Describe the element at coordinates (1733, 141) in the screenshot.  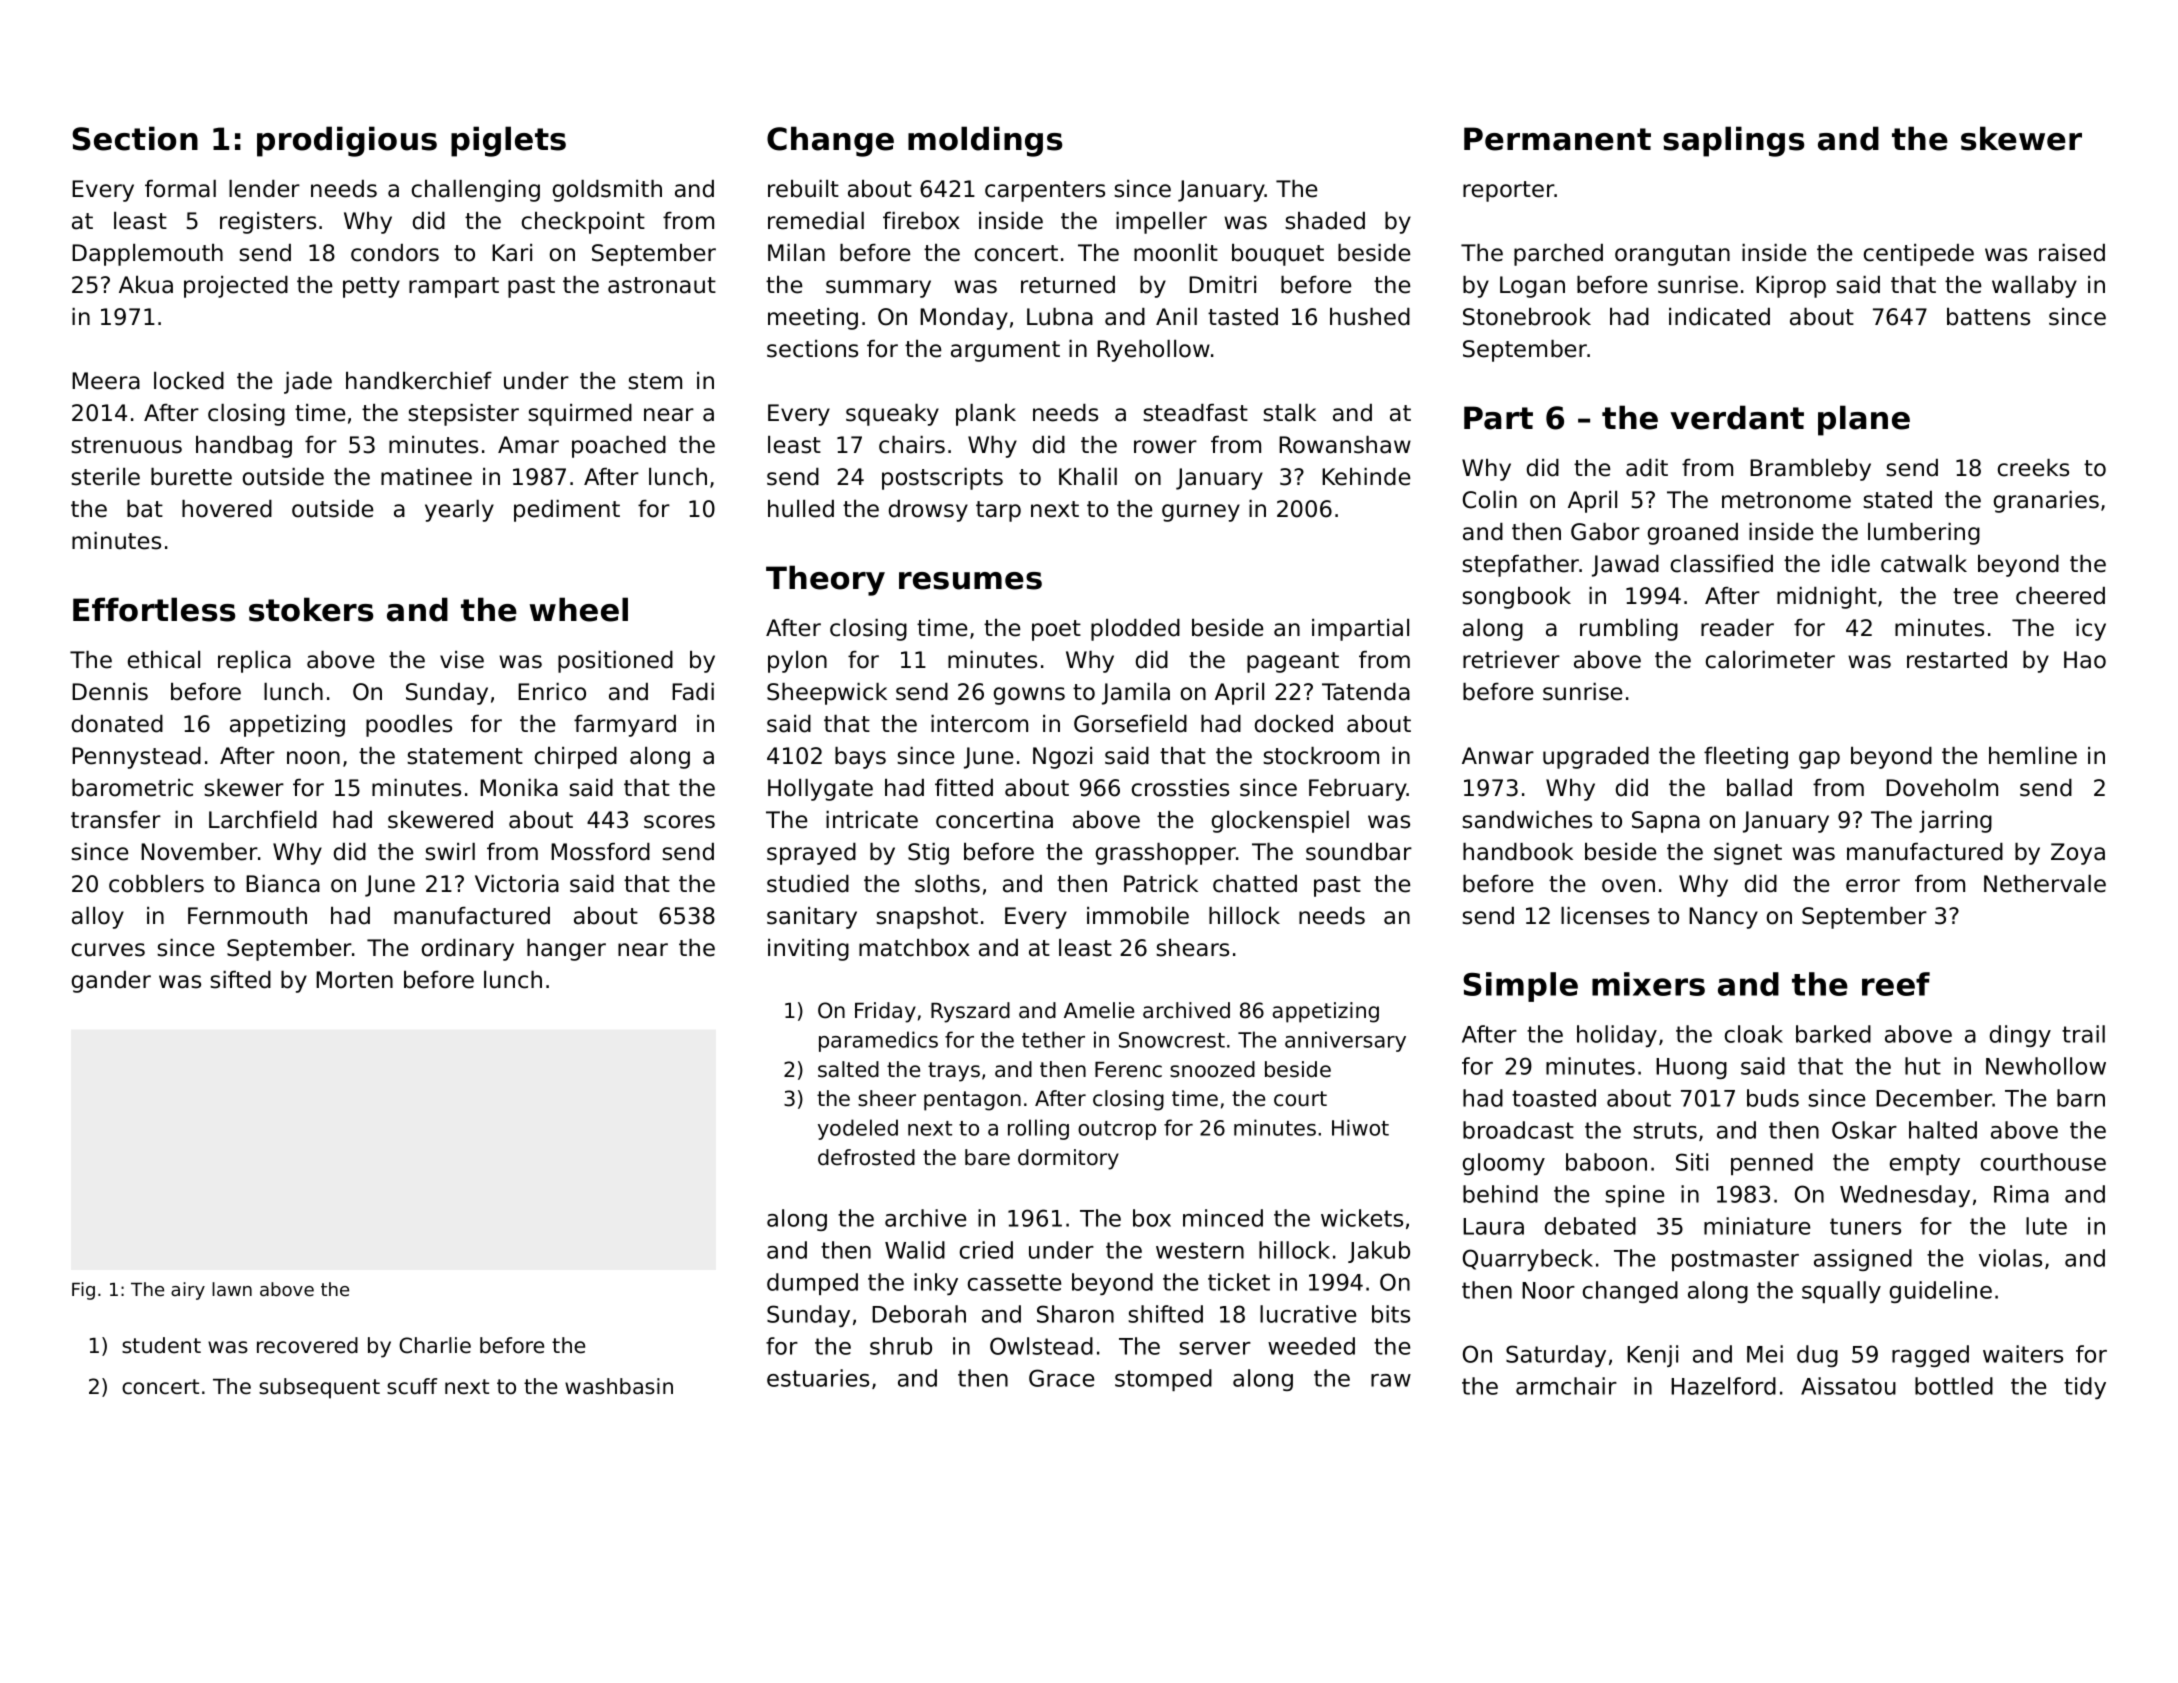
I see `saplings` at that location.
